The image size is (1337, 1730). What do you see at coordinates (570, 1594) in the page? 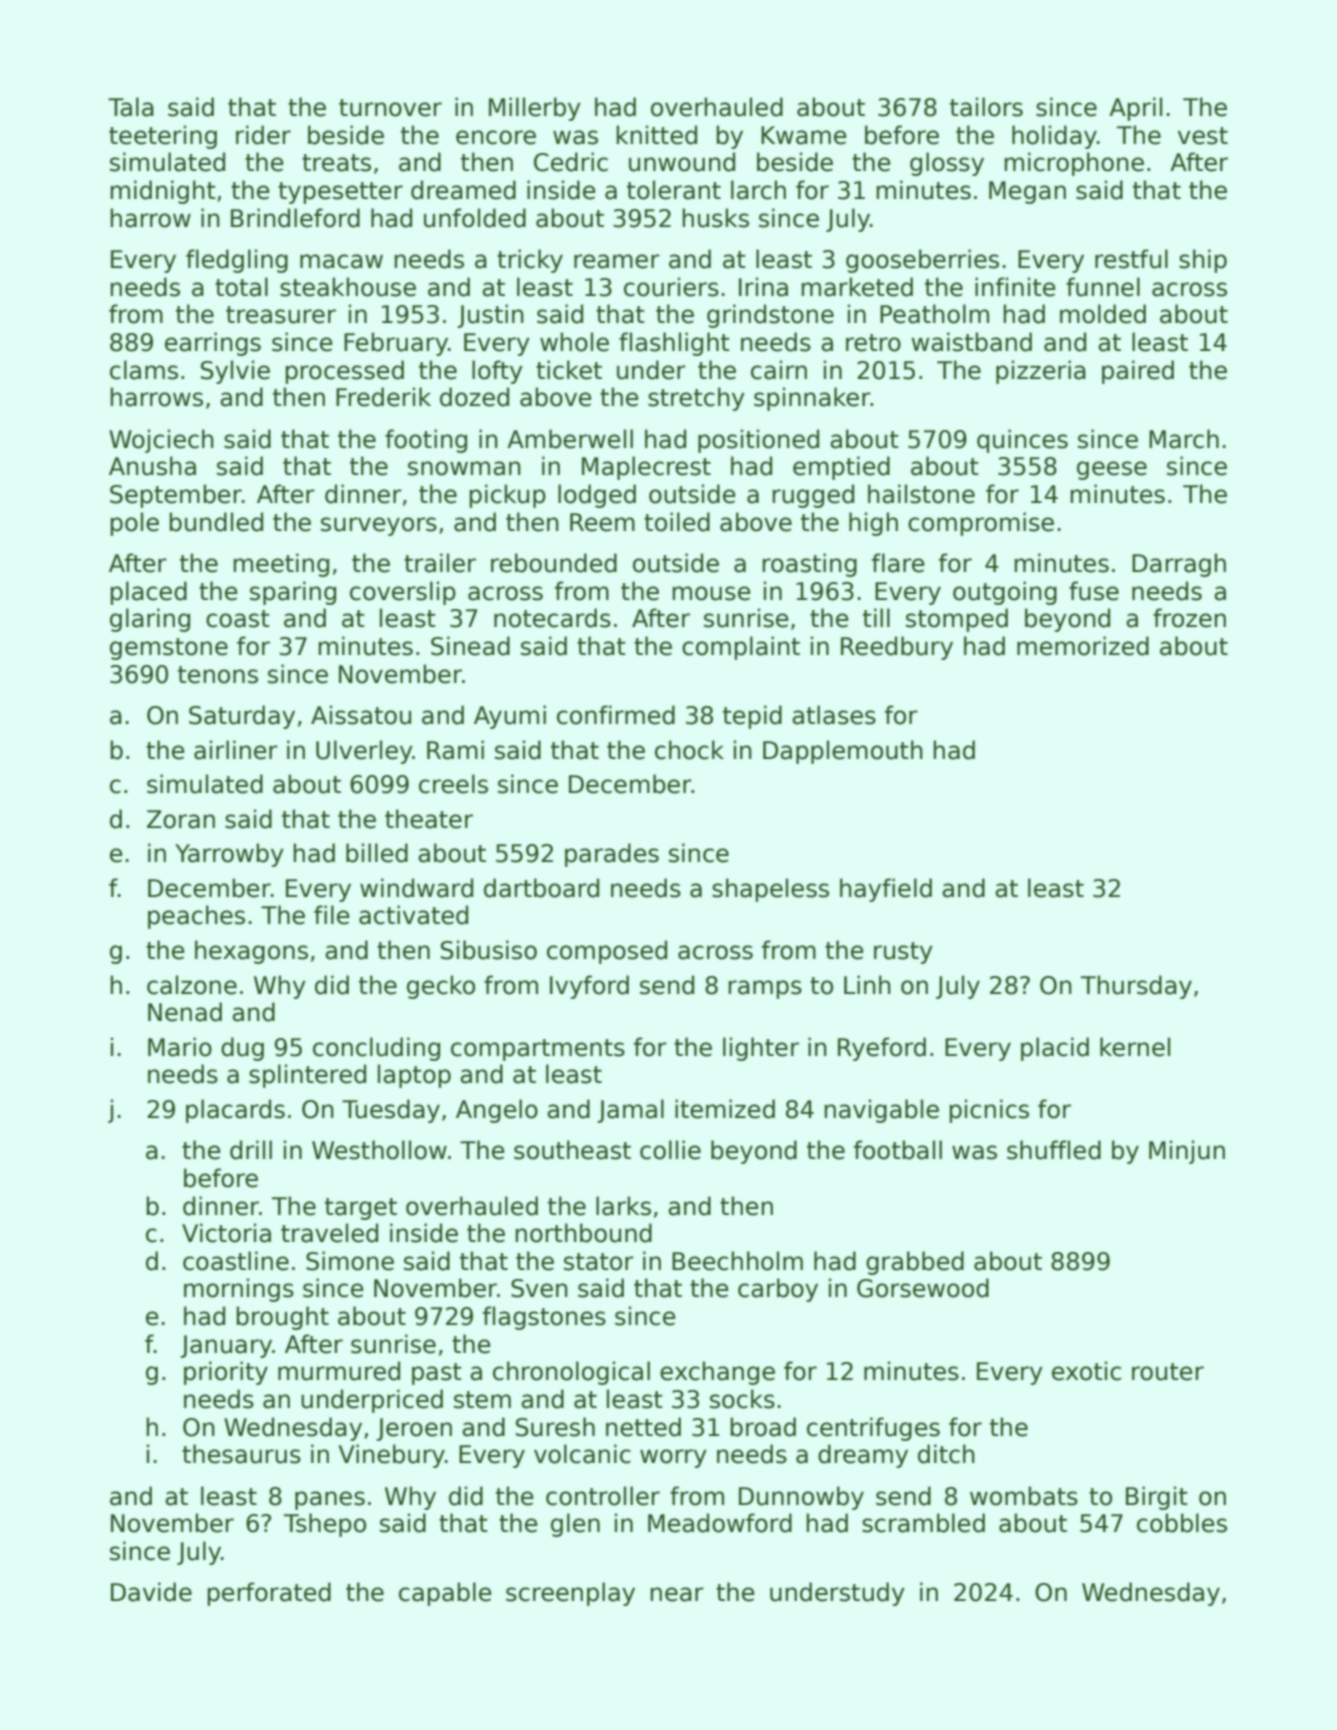
I see `screenplay` at bounding box center [570, 1594].
